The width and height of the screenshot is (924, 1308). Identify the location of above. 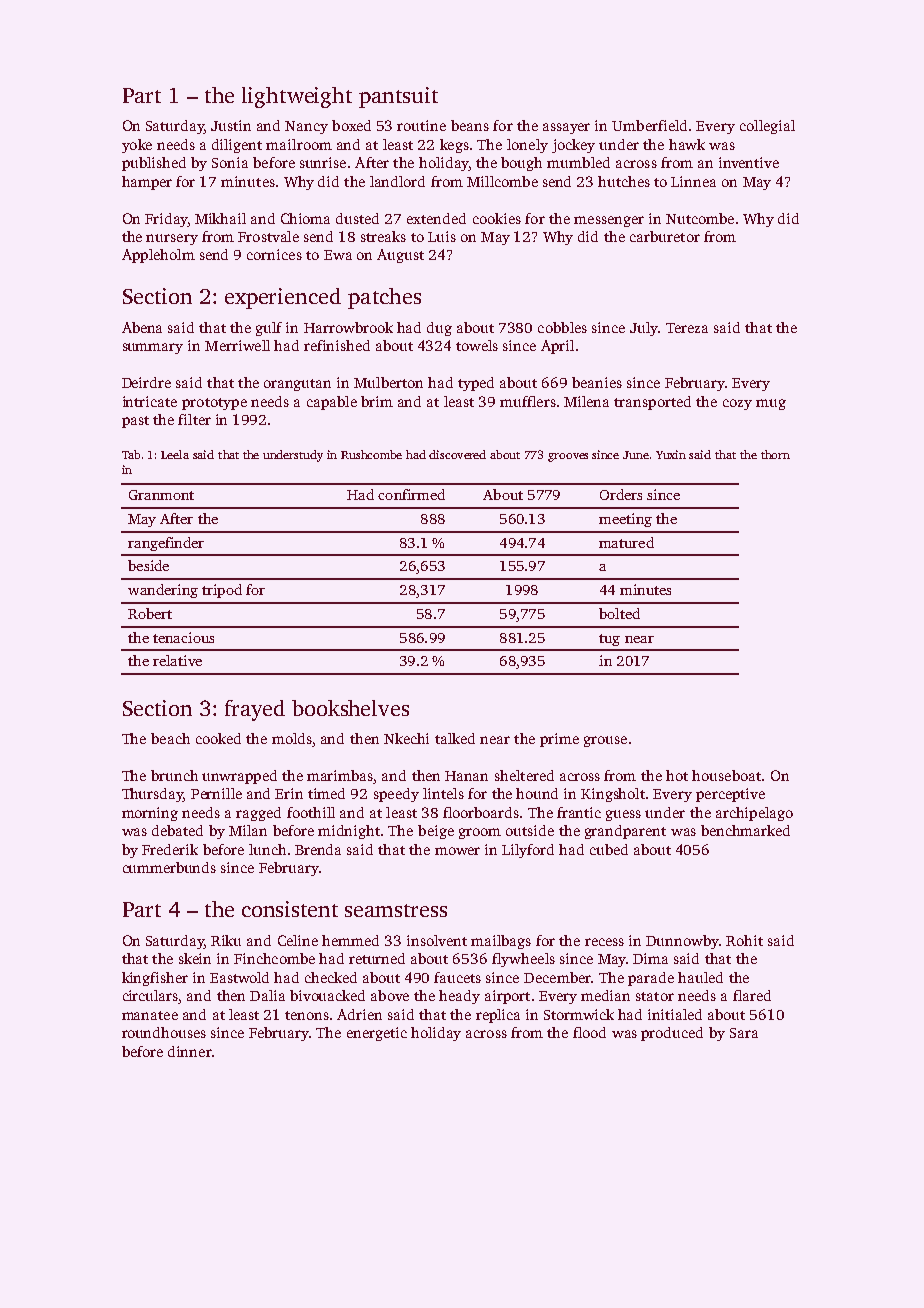
(390, 995).
